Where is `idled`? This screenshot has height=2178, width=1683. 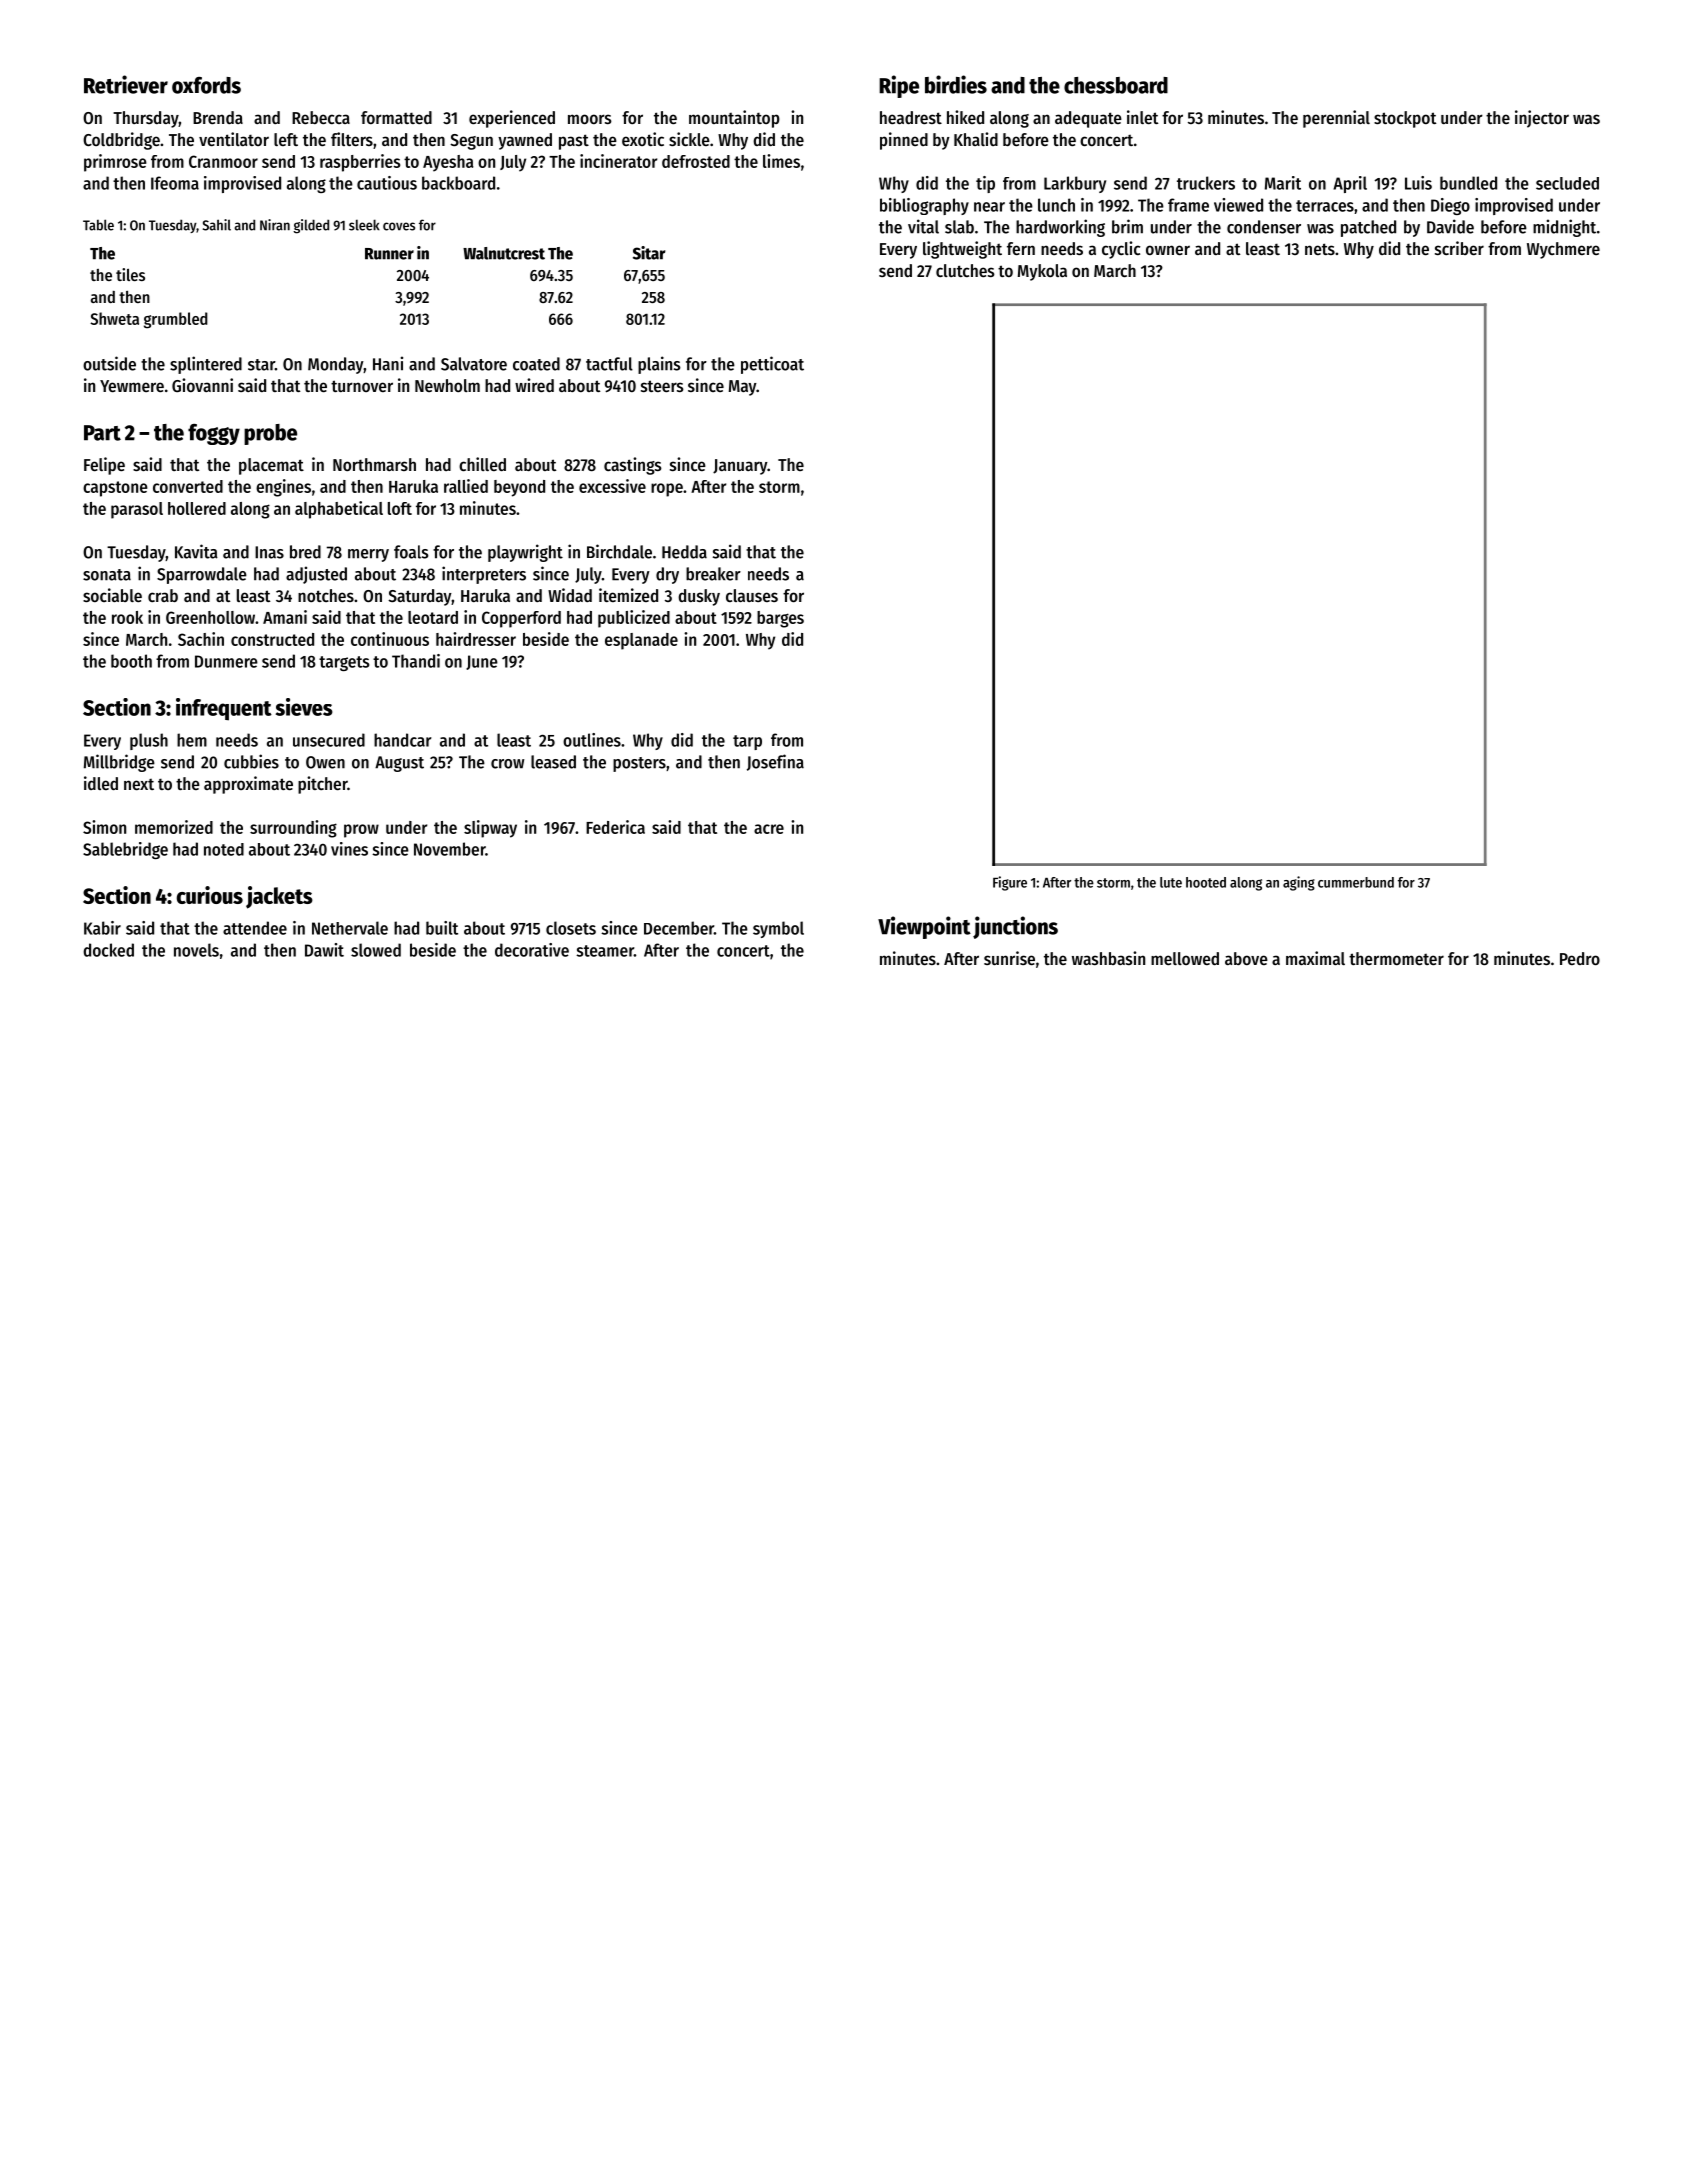 idled is located at coordinates (101, 783).
